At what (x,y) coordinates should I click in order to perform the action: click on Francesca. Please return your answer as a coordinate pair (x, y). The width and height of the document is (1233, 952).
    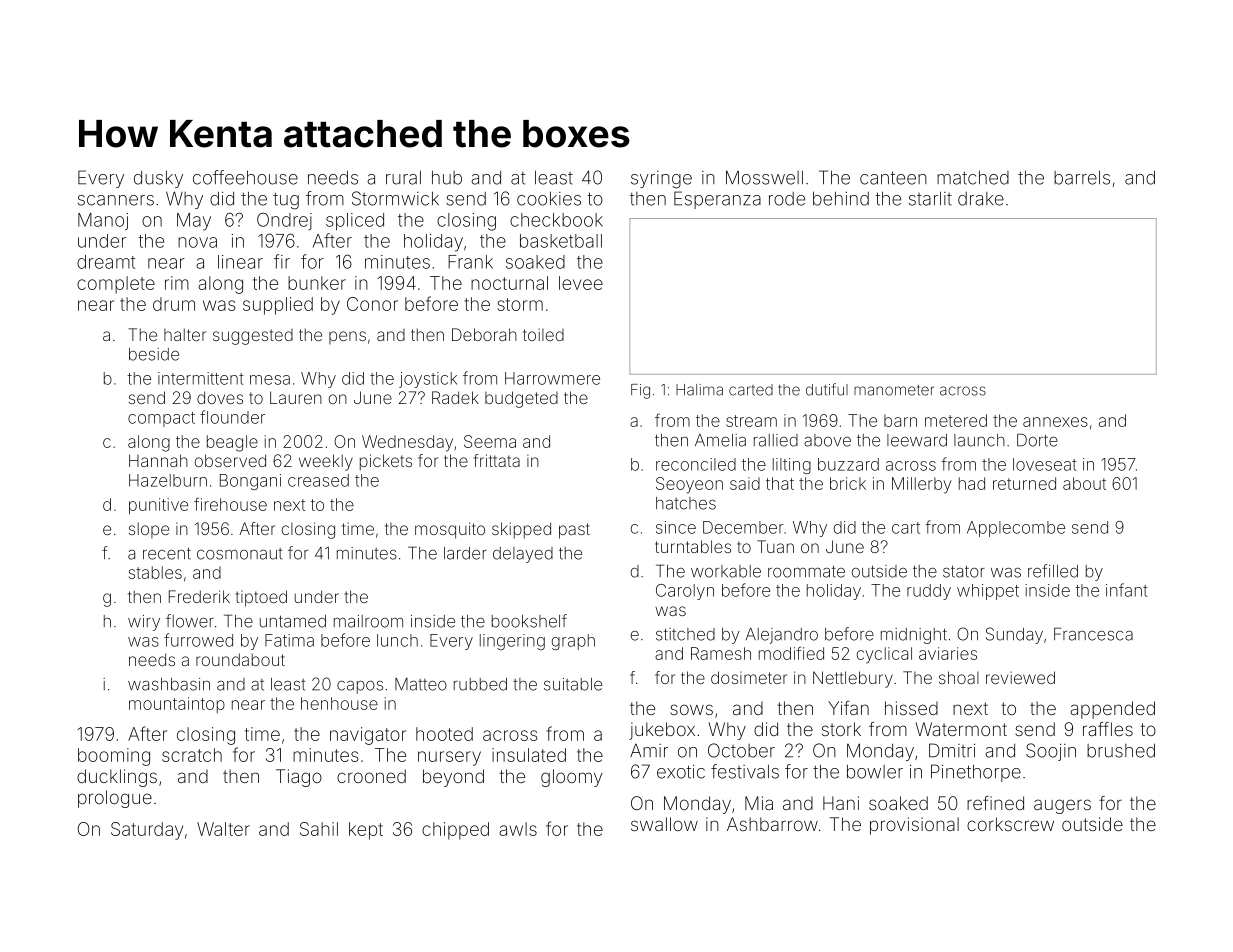
    Looking at the image, I should click on (1093, 634).
